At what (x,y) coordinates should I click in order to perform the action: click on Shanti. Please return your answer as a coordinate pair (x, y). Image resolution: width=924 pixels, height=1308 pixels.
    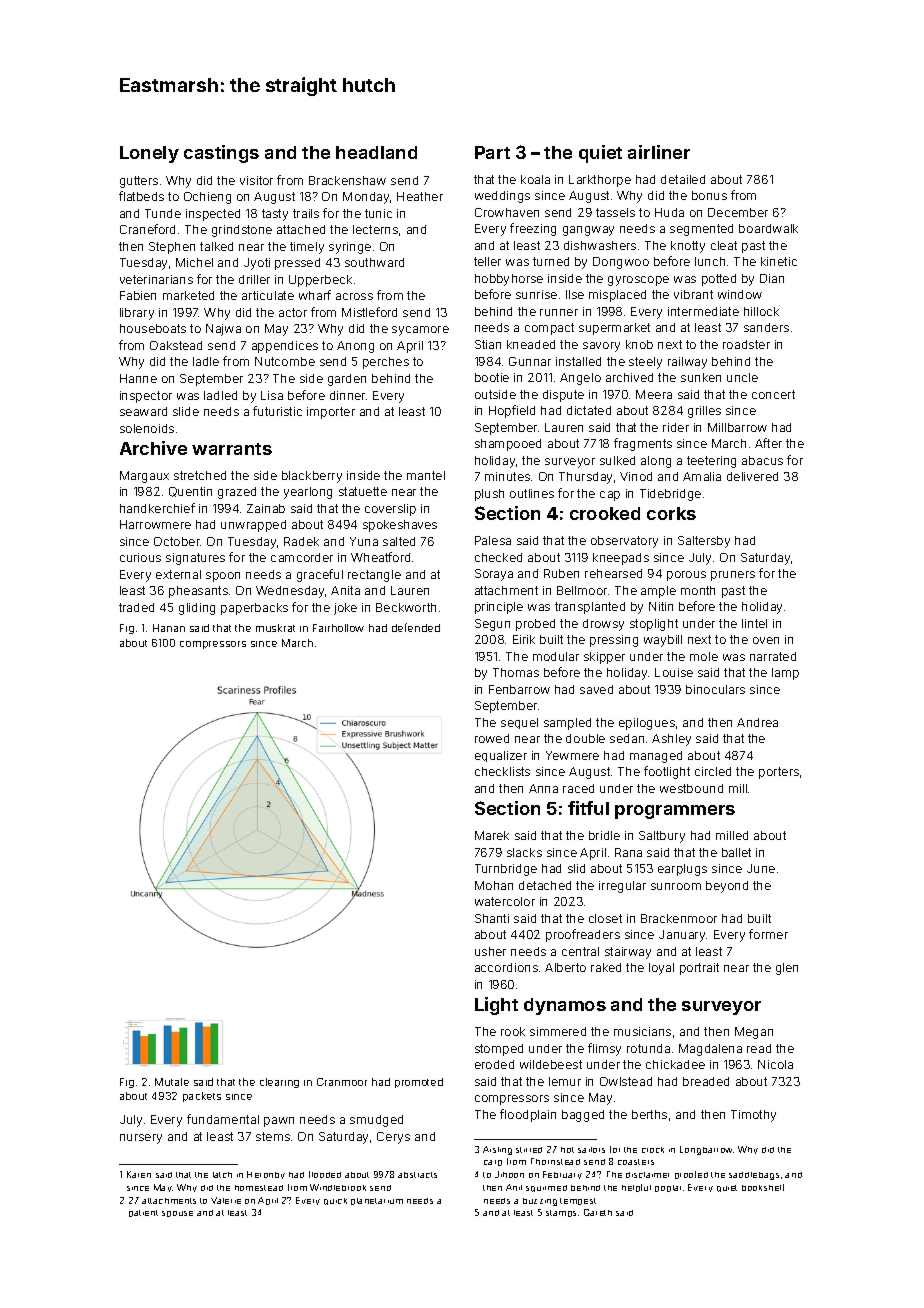
    Looking at the image, I should click on (492, 918).
